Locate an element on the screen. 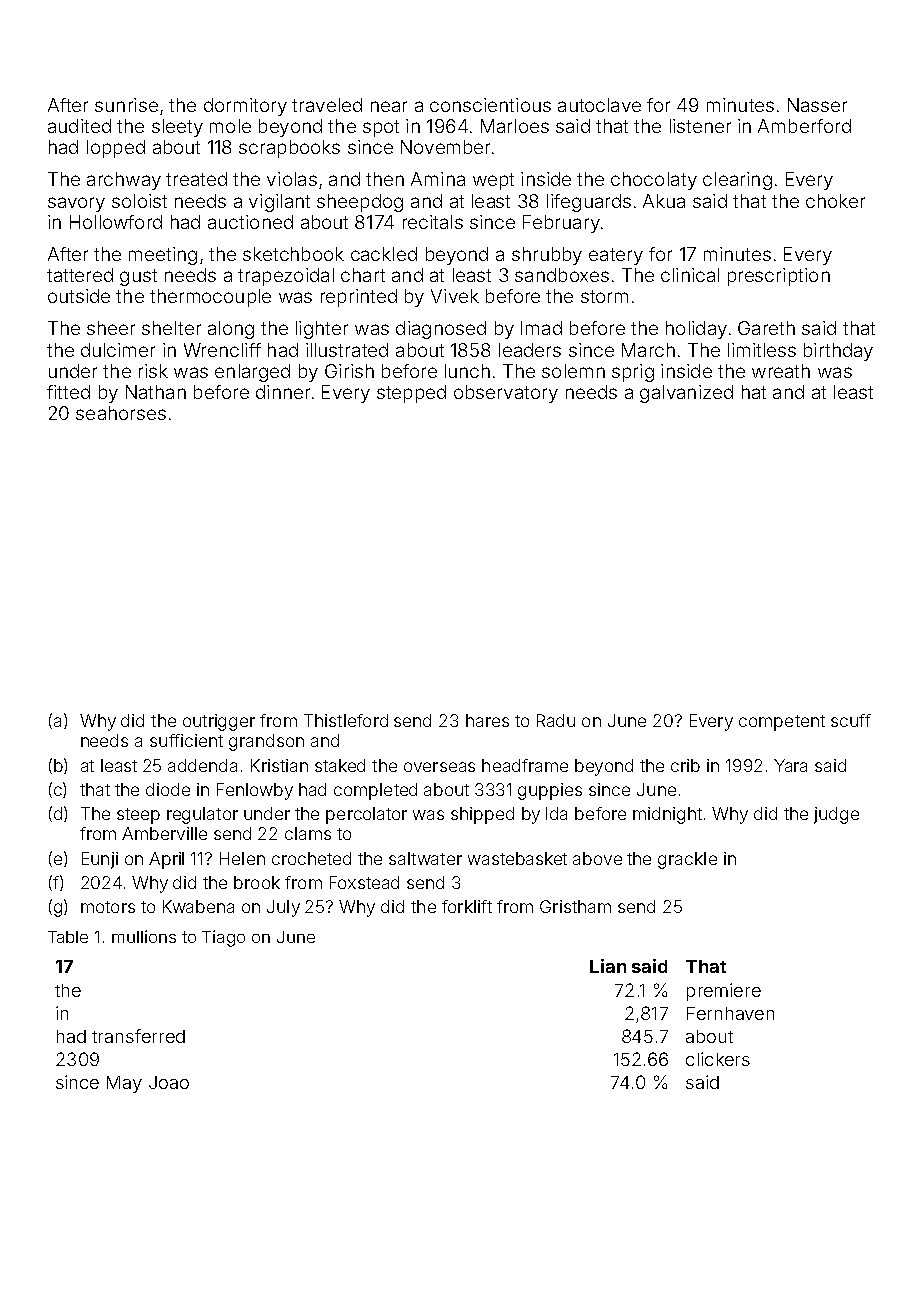 The image size is (924, 1314). clearing is located at coordinates (737, 181).
